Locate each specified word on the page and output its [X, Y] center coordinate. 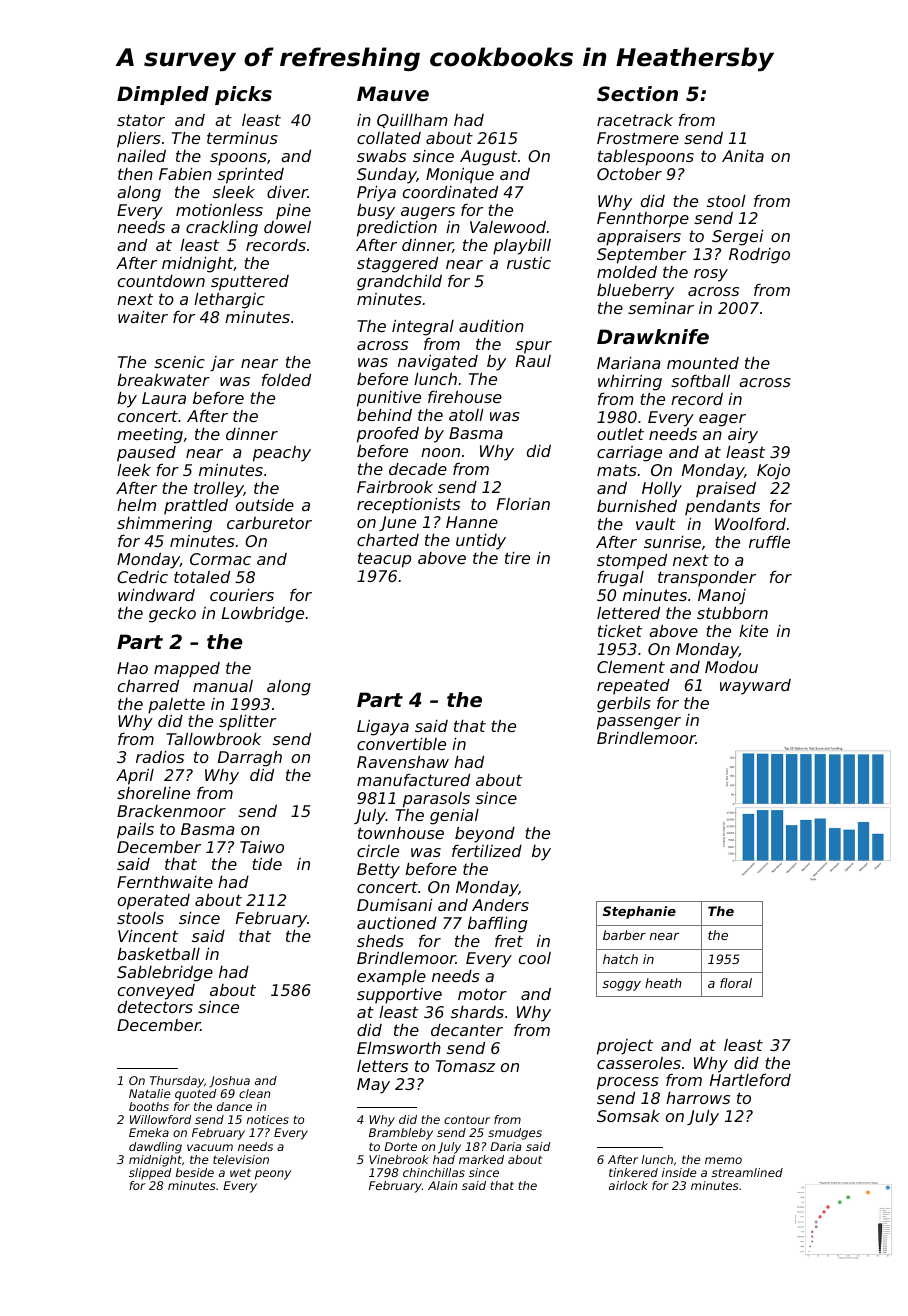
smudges [515, 1134]
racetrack [635, 120]
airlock [628, 1185]
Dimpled [163, 95]
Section [637, 94]
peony [273, 1175]
